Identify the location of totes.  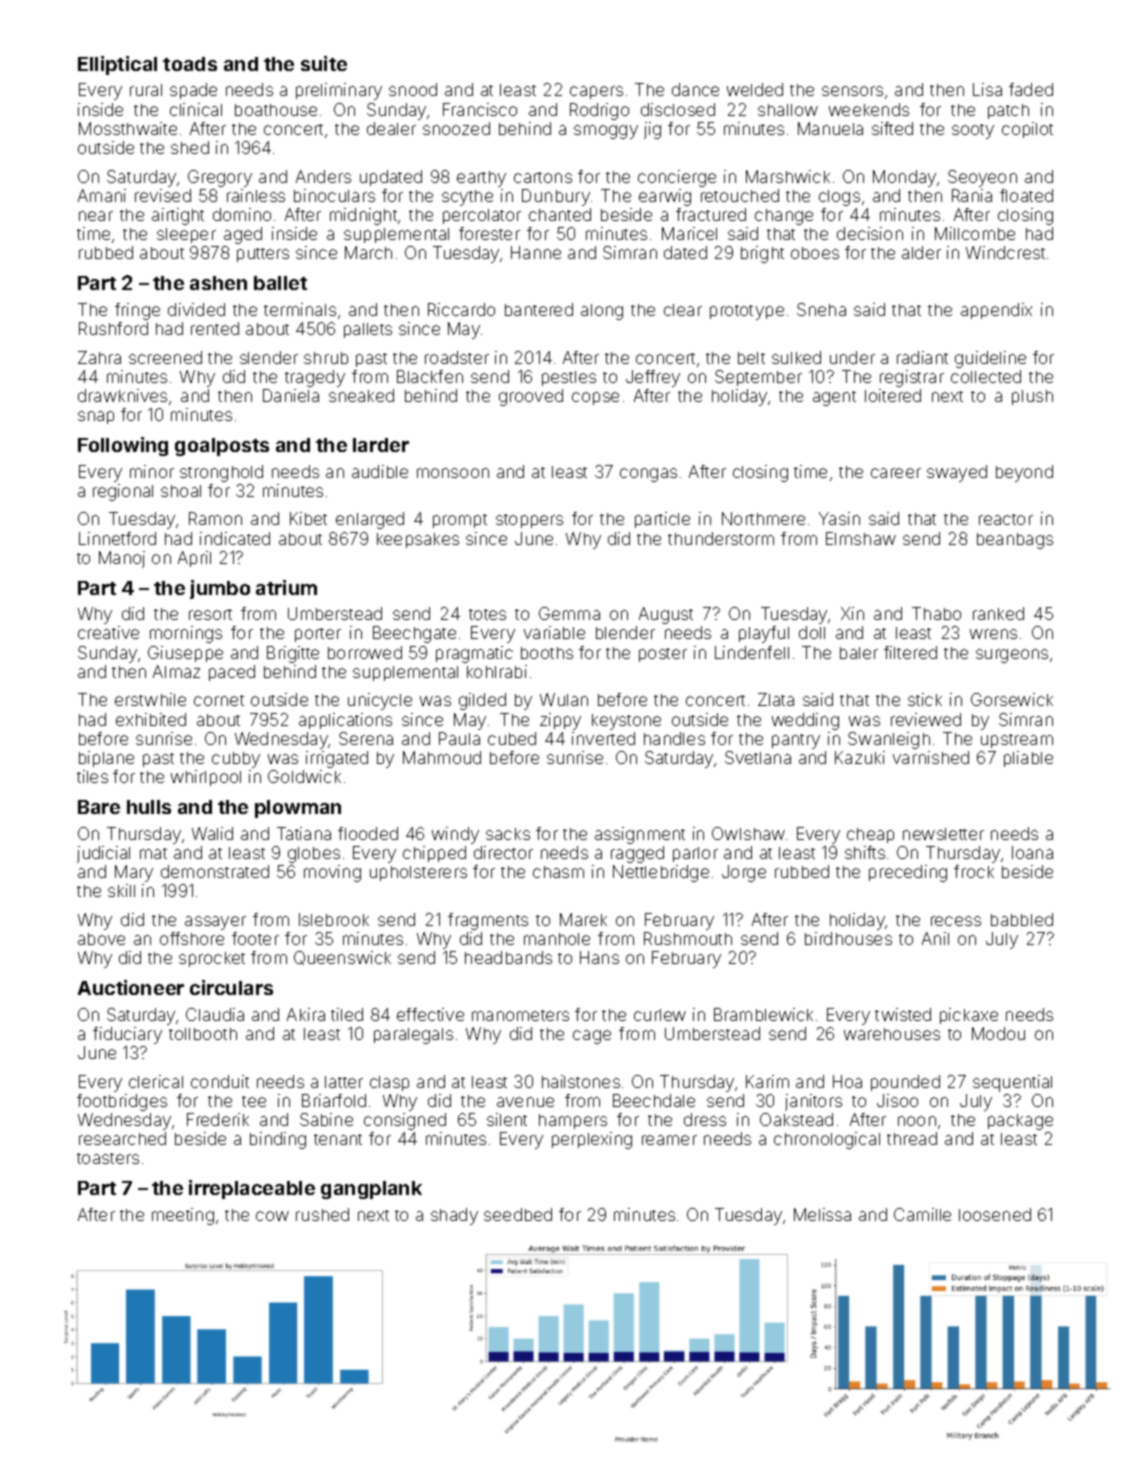
(487, 614).
